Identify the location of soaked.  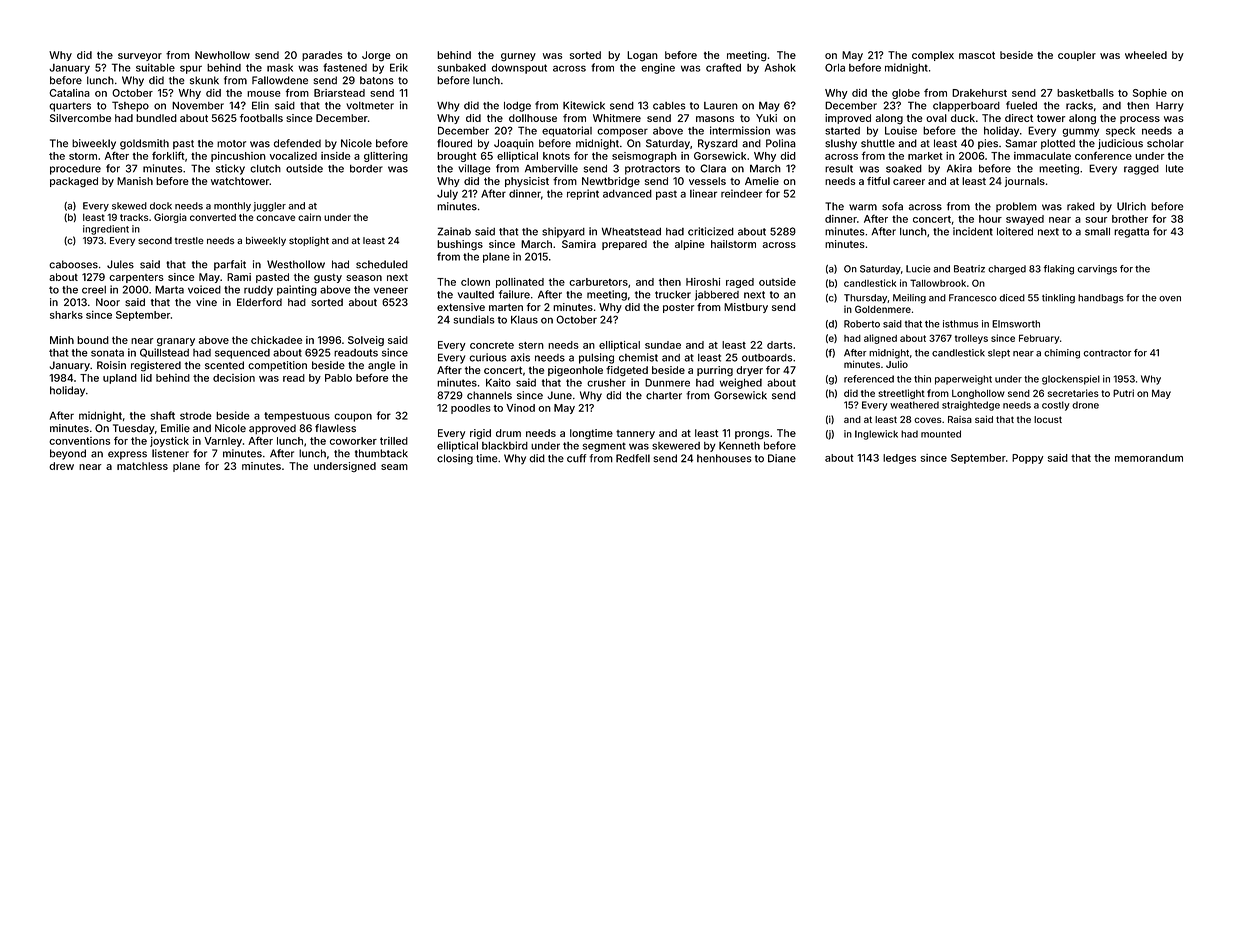
(904, 168).
